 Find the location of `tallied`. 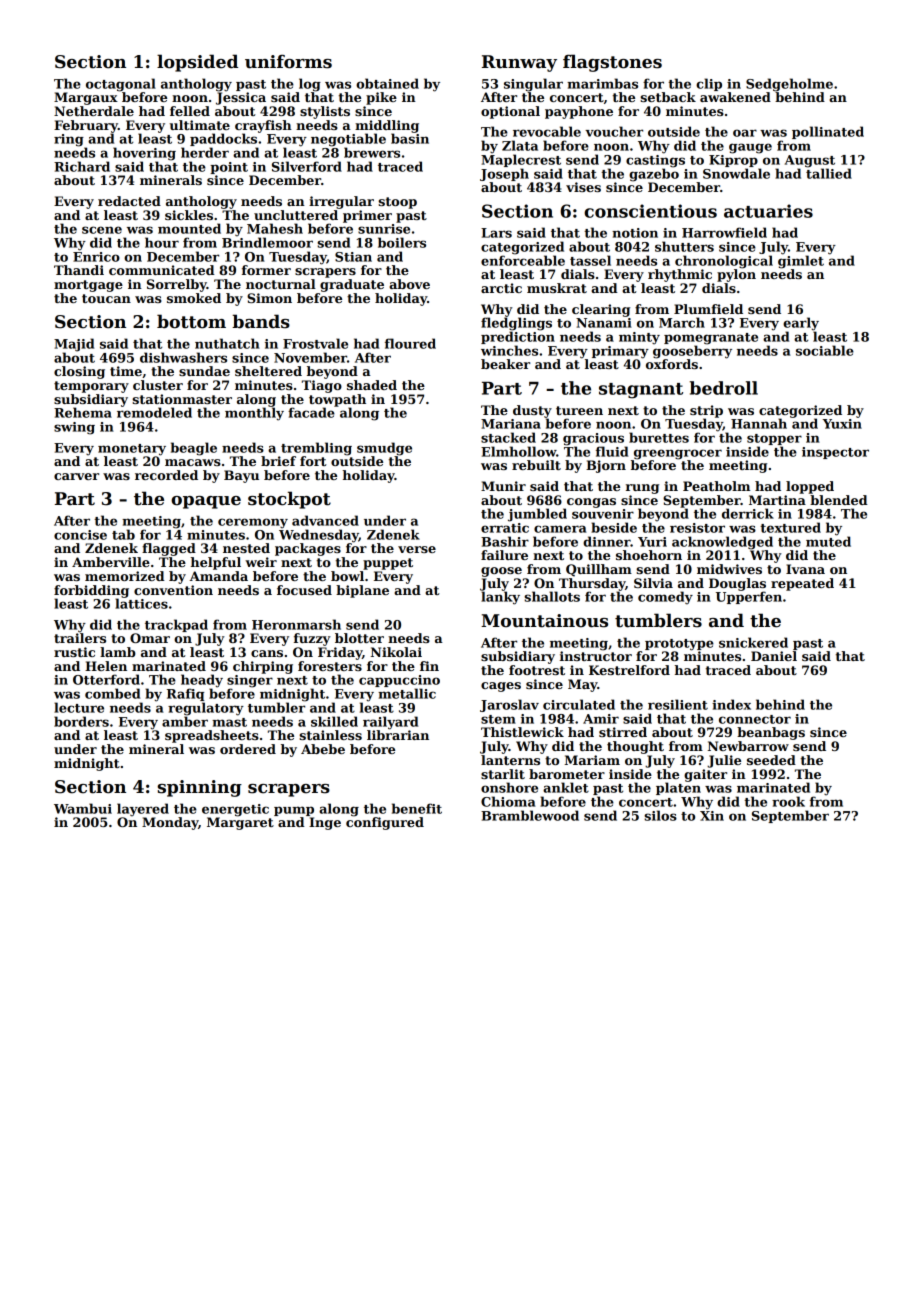

tallied is located at coordinates (829, 173).
